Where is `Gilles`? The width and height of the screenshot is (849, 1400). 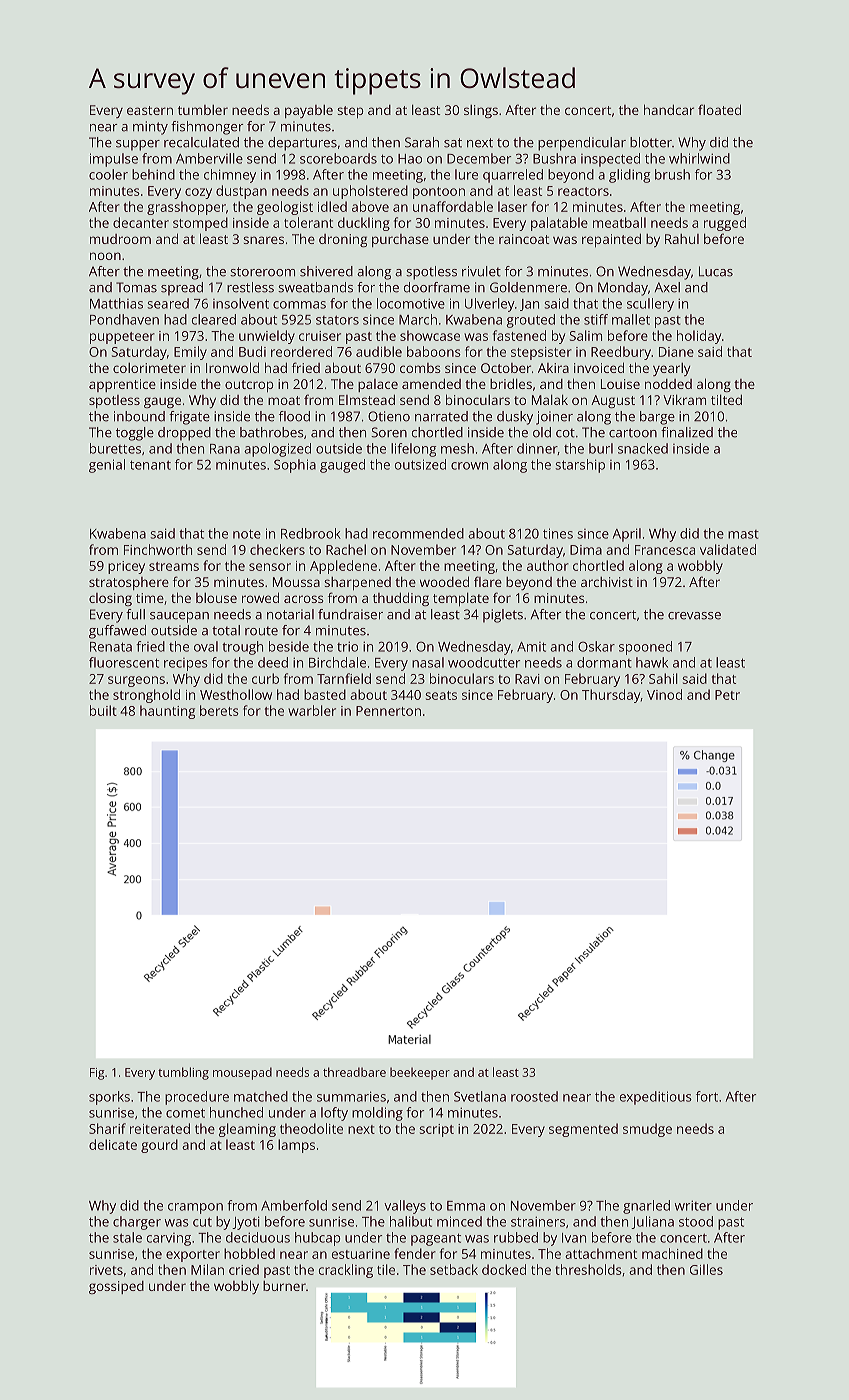 Gilles is located at coordinates (706, 1269).
